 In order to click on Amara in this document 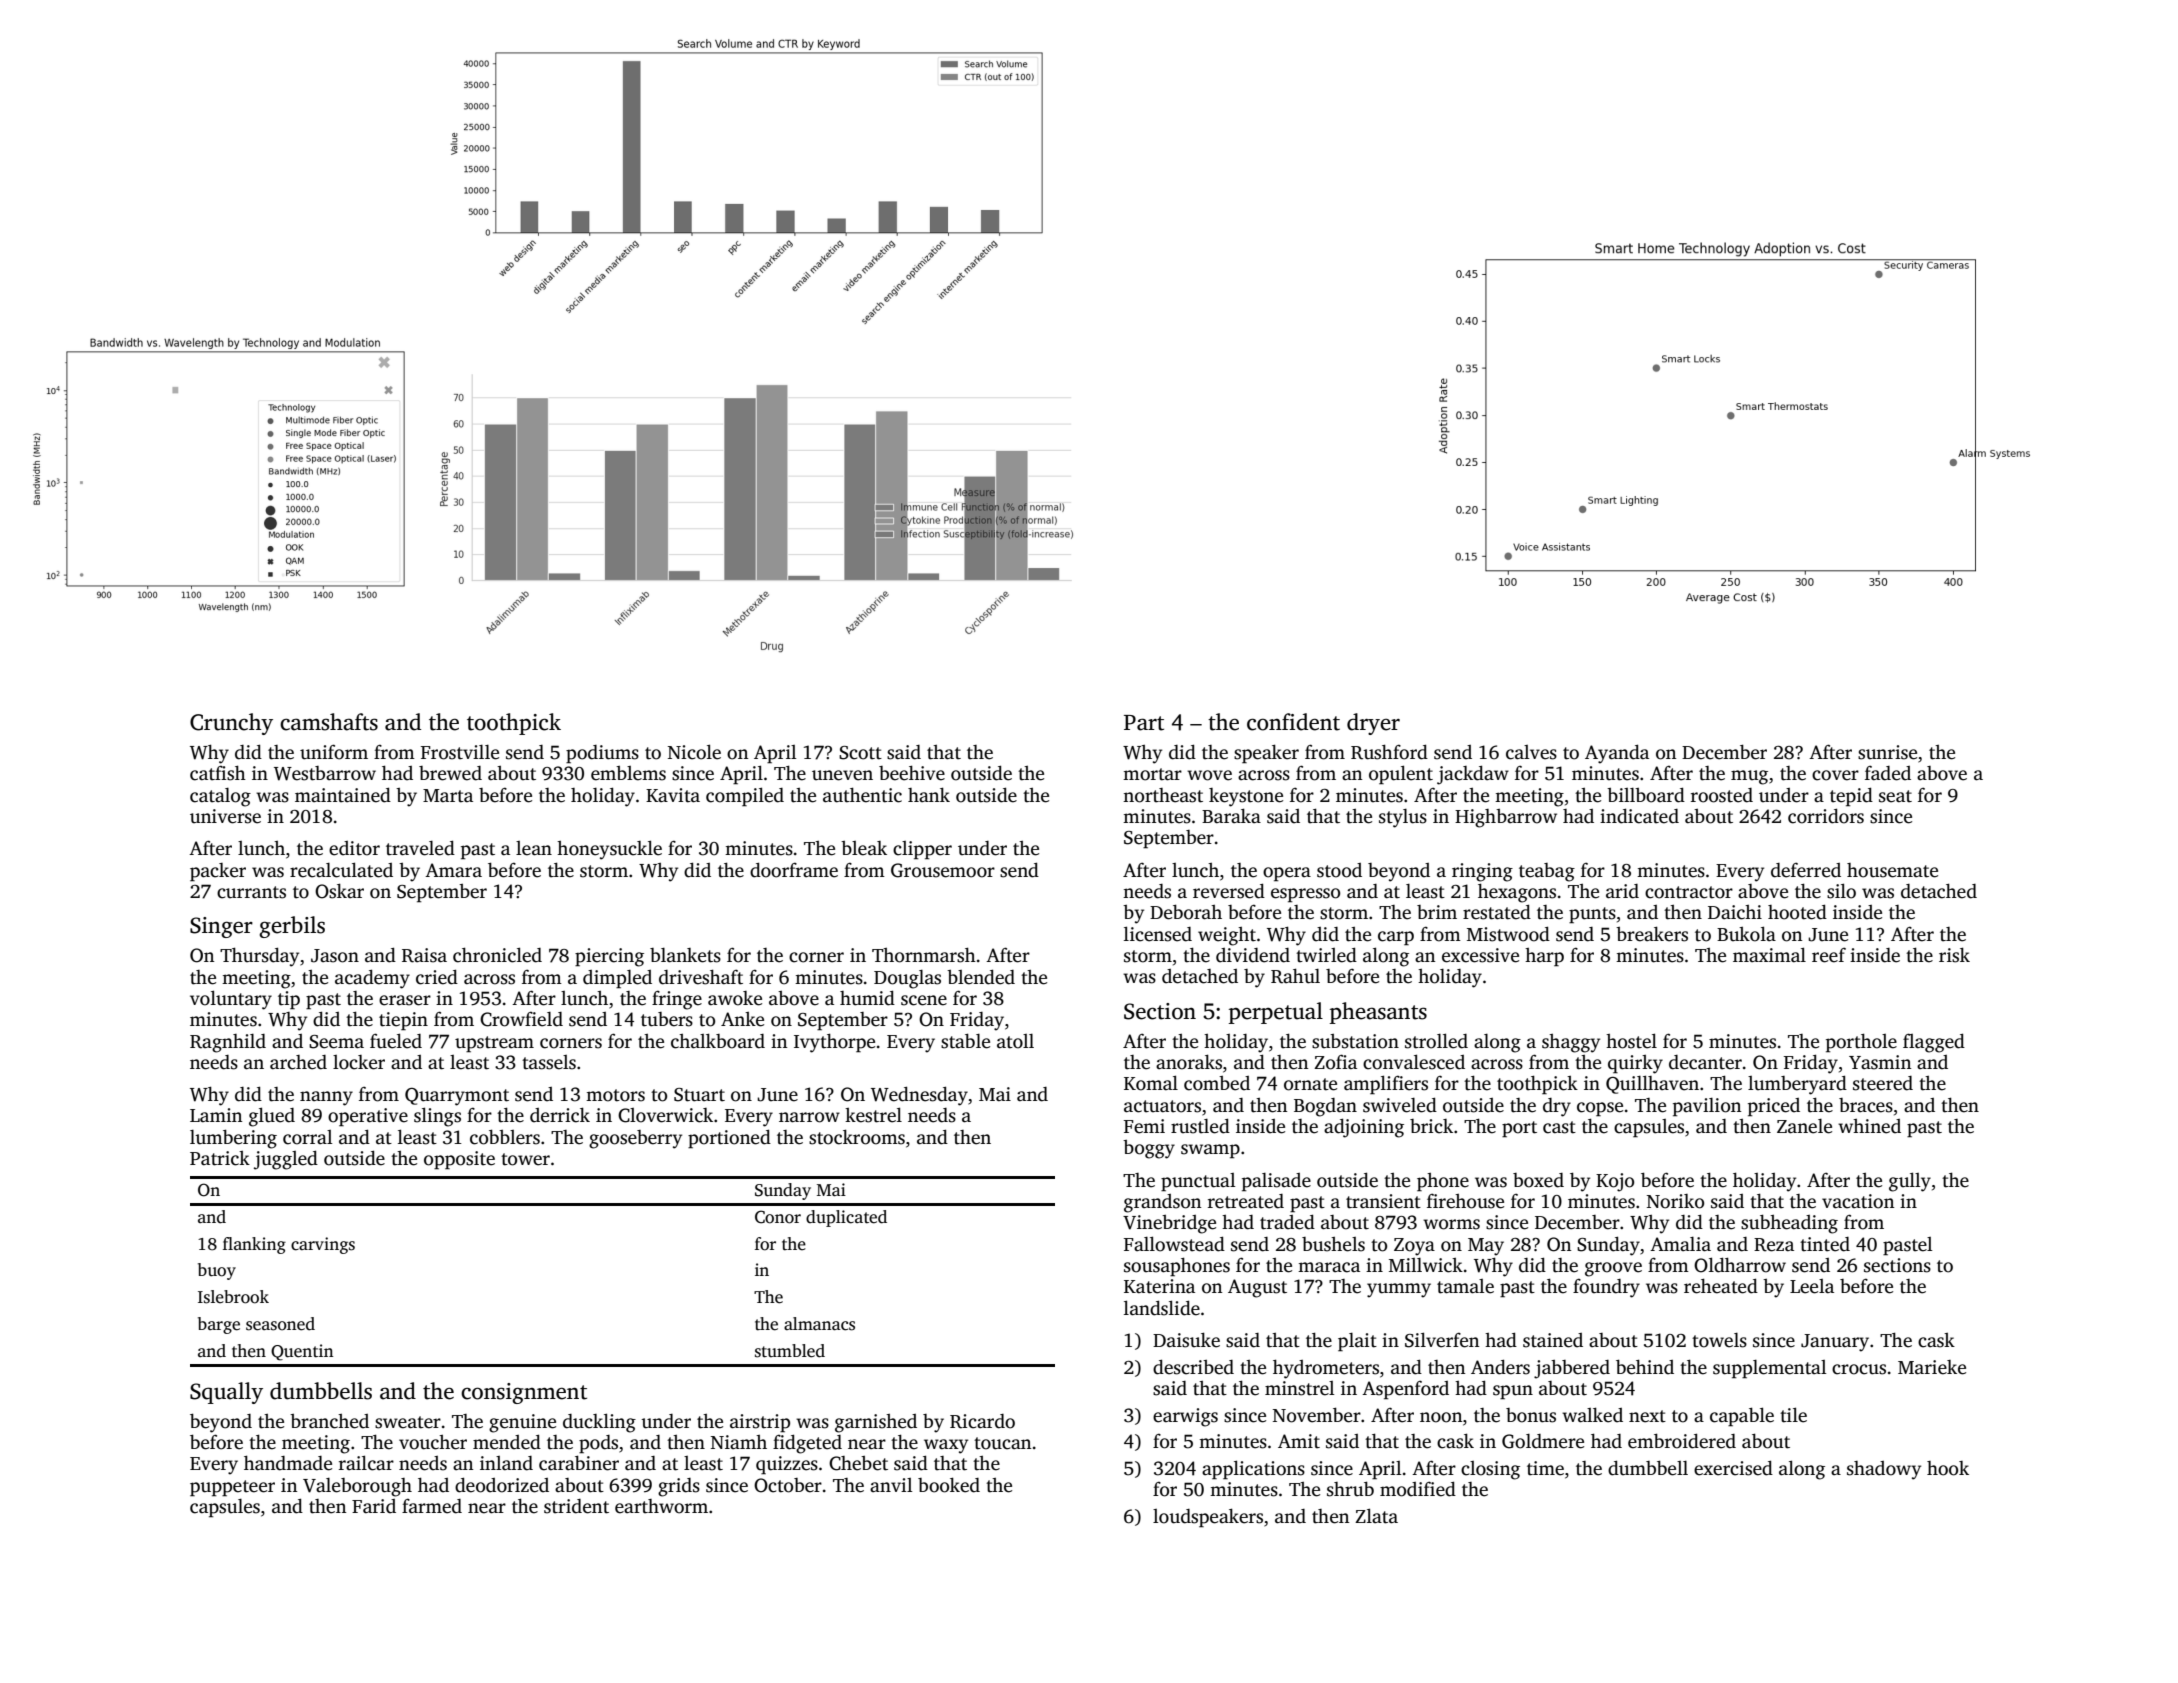, I will do `click(453, 870)`.
